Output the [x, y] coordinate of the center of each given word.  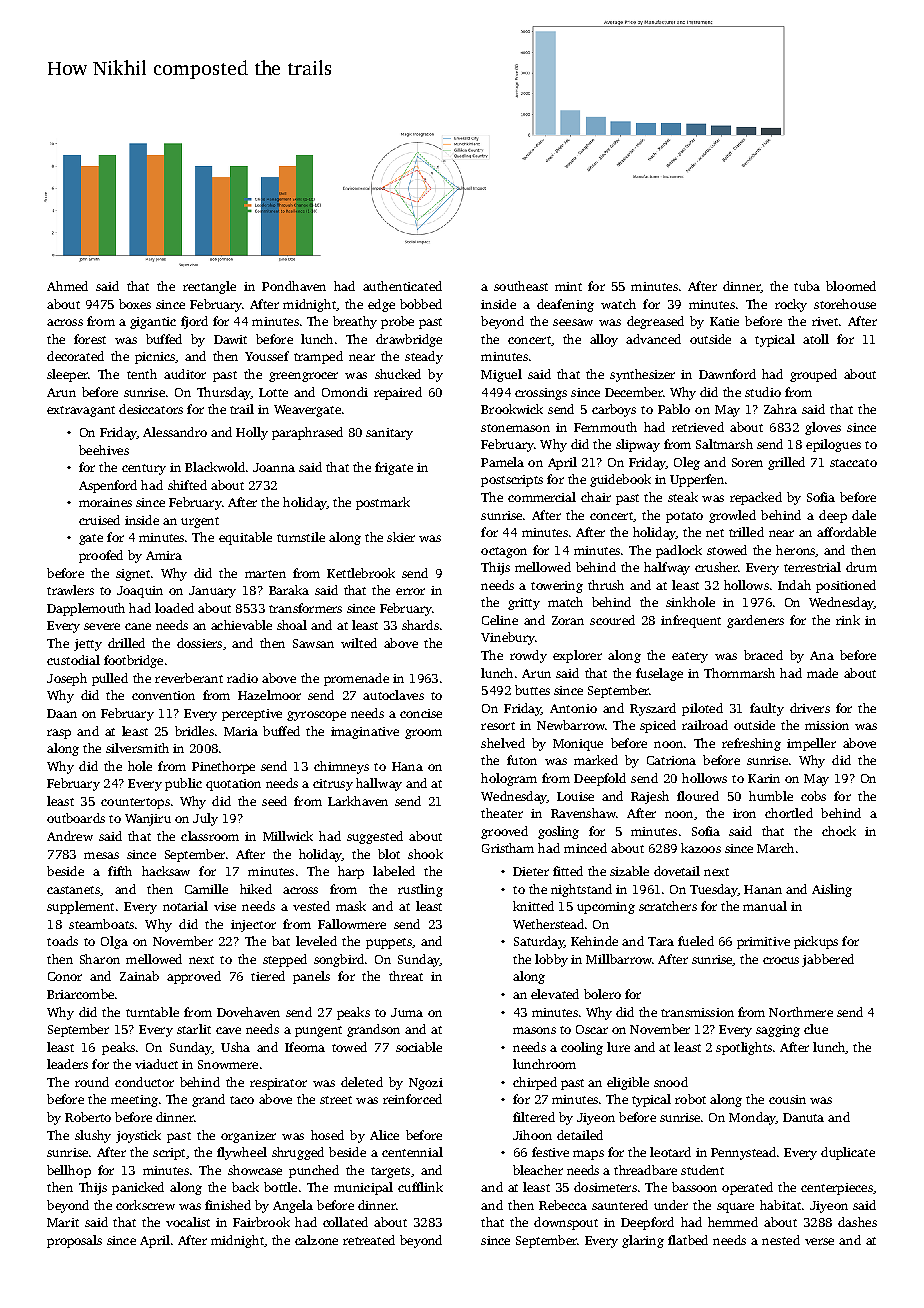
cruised [99, 520]
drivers [810, 708]
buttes [532, 690]
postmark [383, 503]
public [183, 784]
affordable [846, 532]
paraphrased [307, 433]
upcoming [606, 908]
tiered [268, 976]
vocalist [188, 1222]
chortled [789, 813]
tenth [142, 374]
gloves [823, 428]
